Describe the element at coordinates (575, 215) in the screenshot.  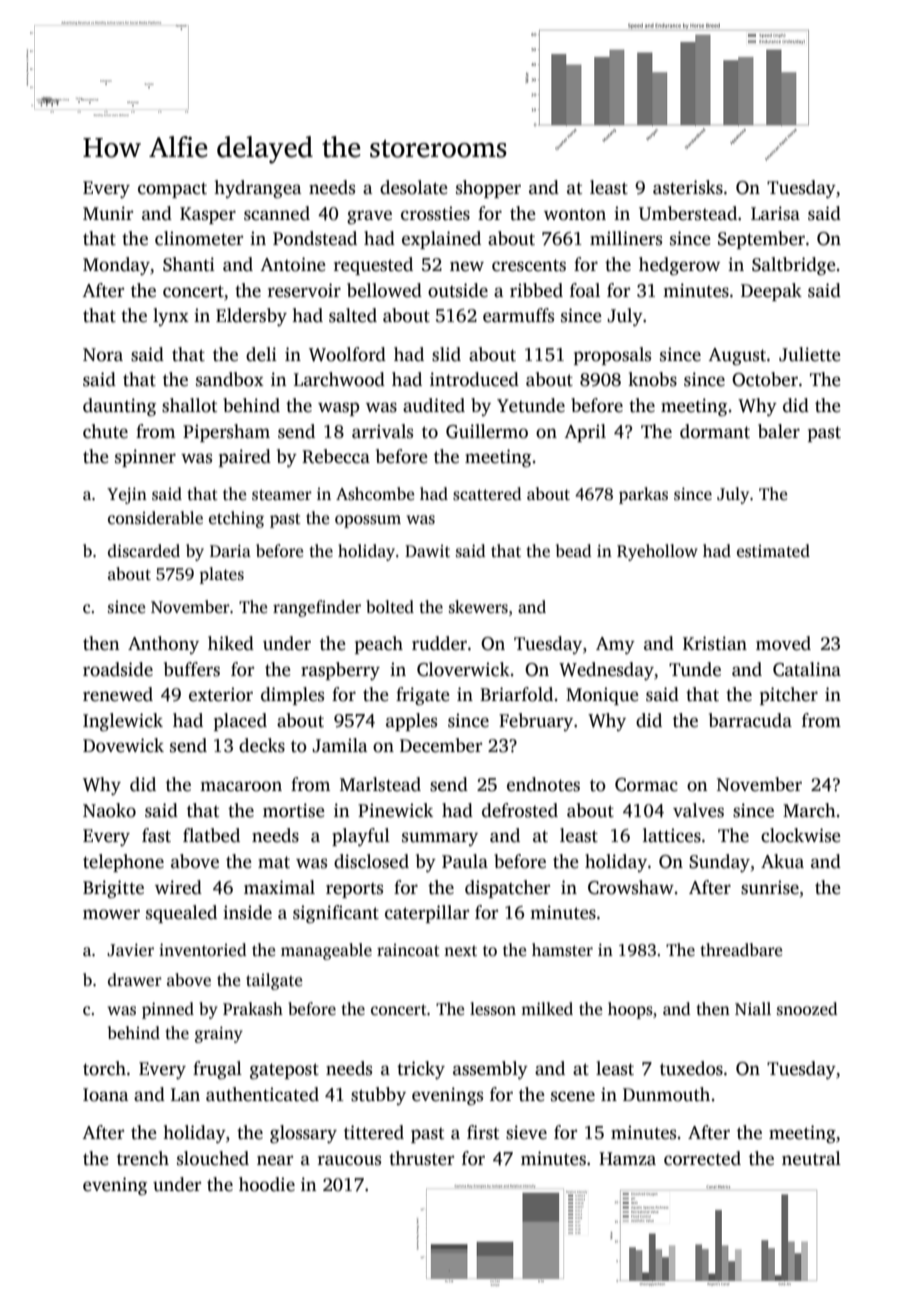
I see `wonton` at that location.
